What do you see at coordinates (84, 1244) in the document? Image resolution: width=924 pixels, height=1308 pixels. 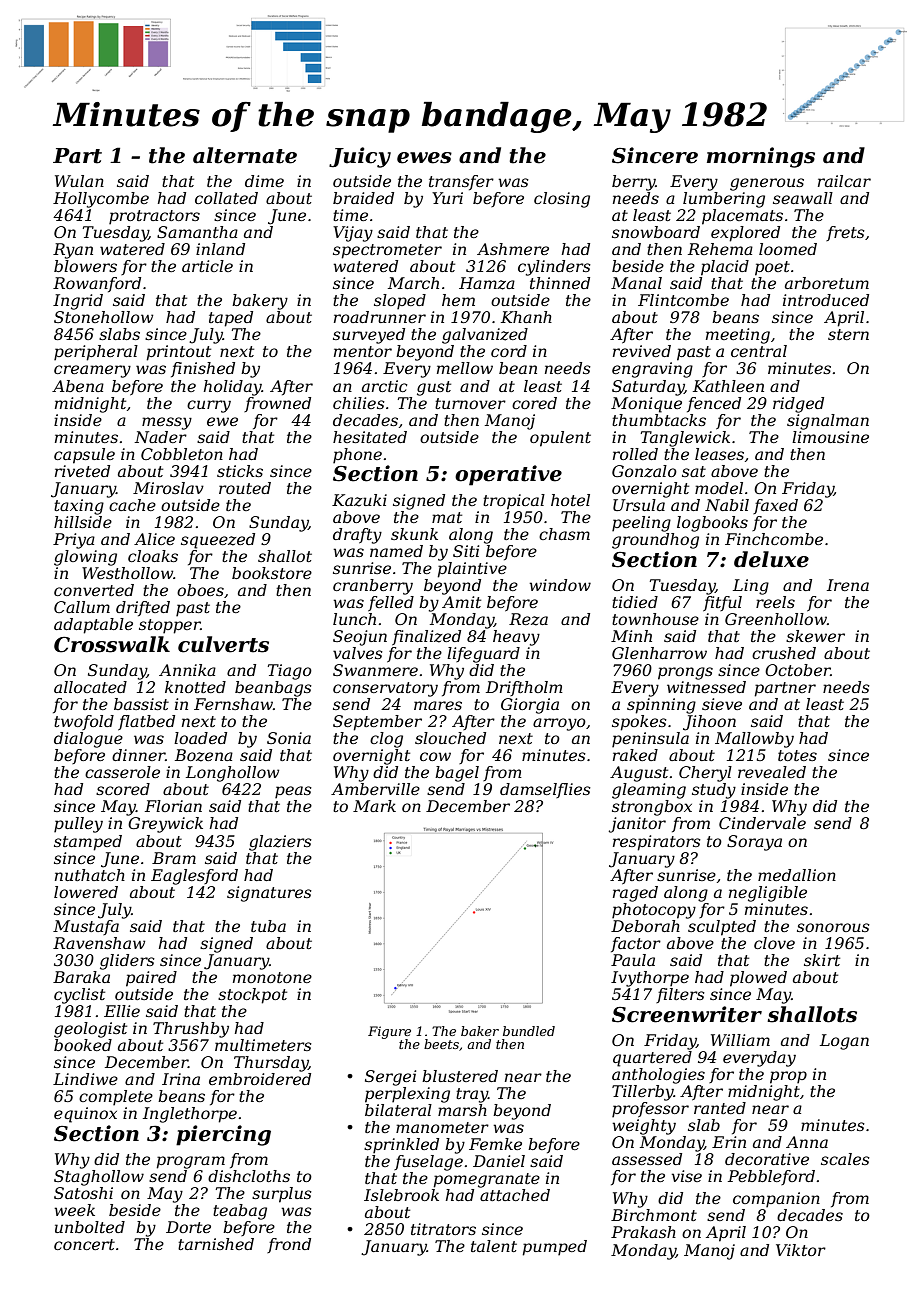 I see `concert` at bounding box center [84, 1244].
